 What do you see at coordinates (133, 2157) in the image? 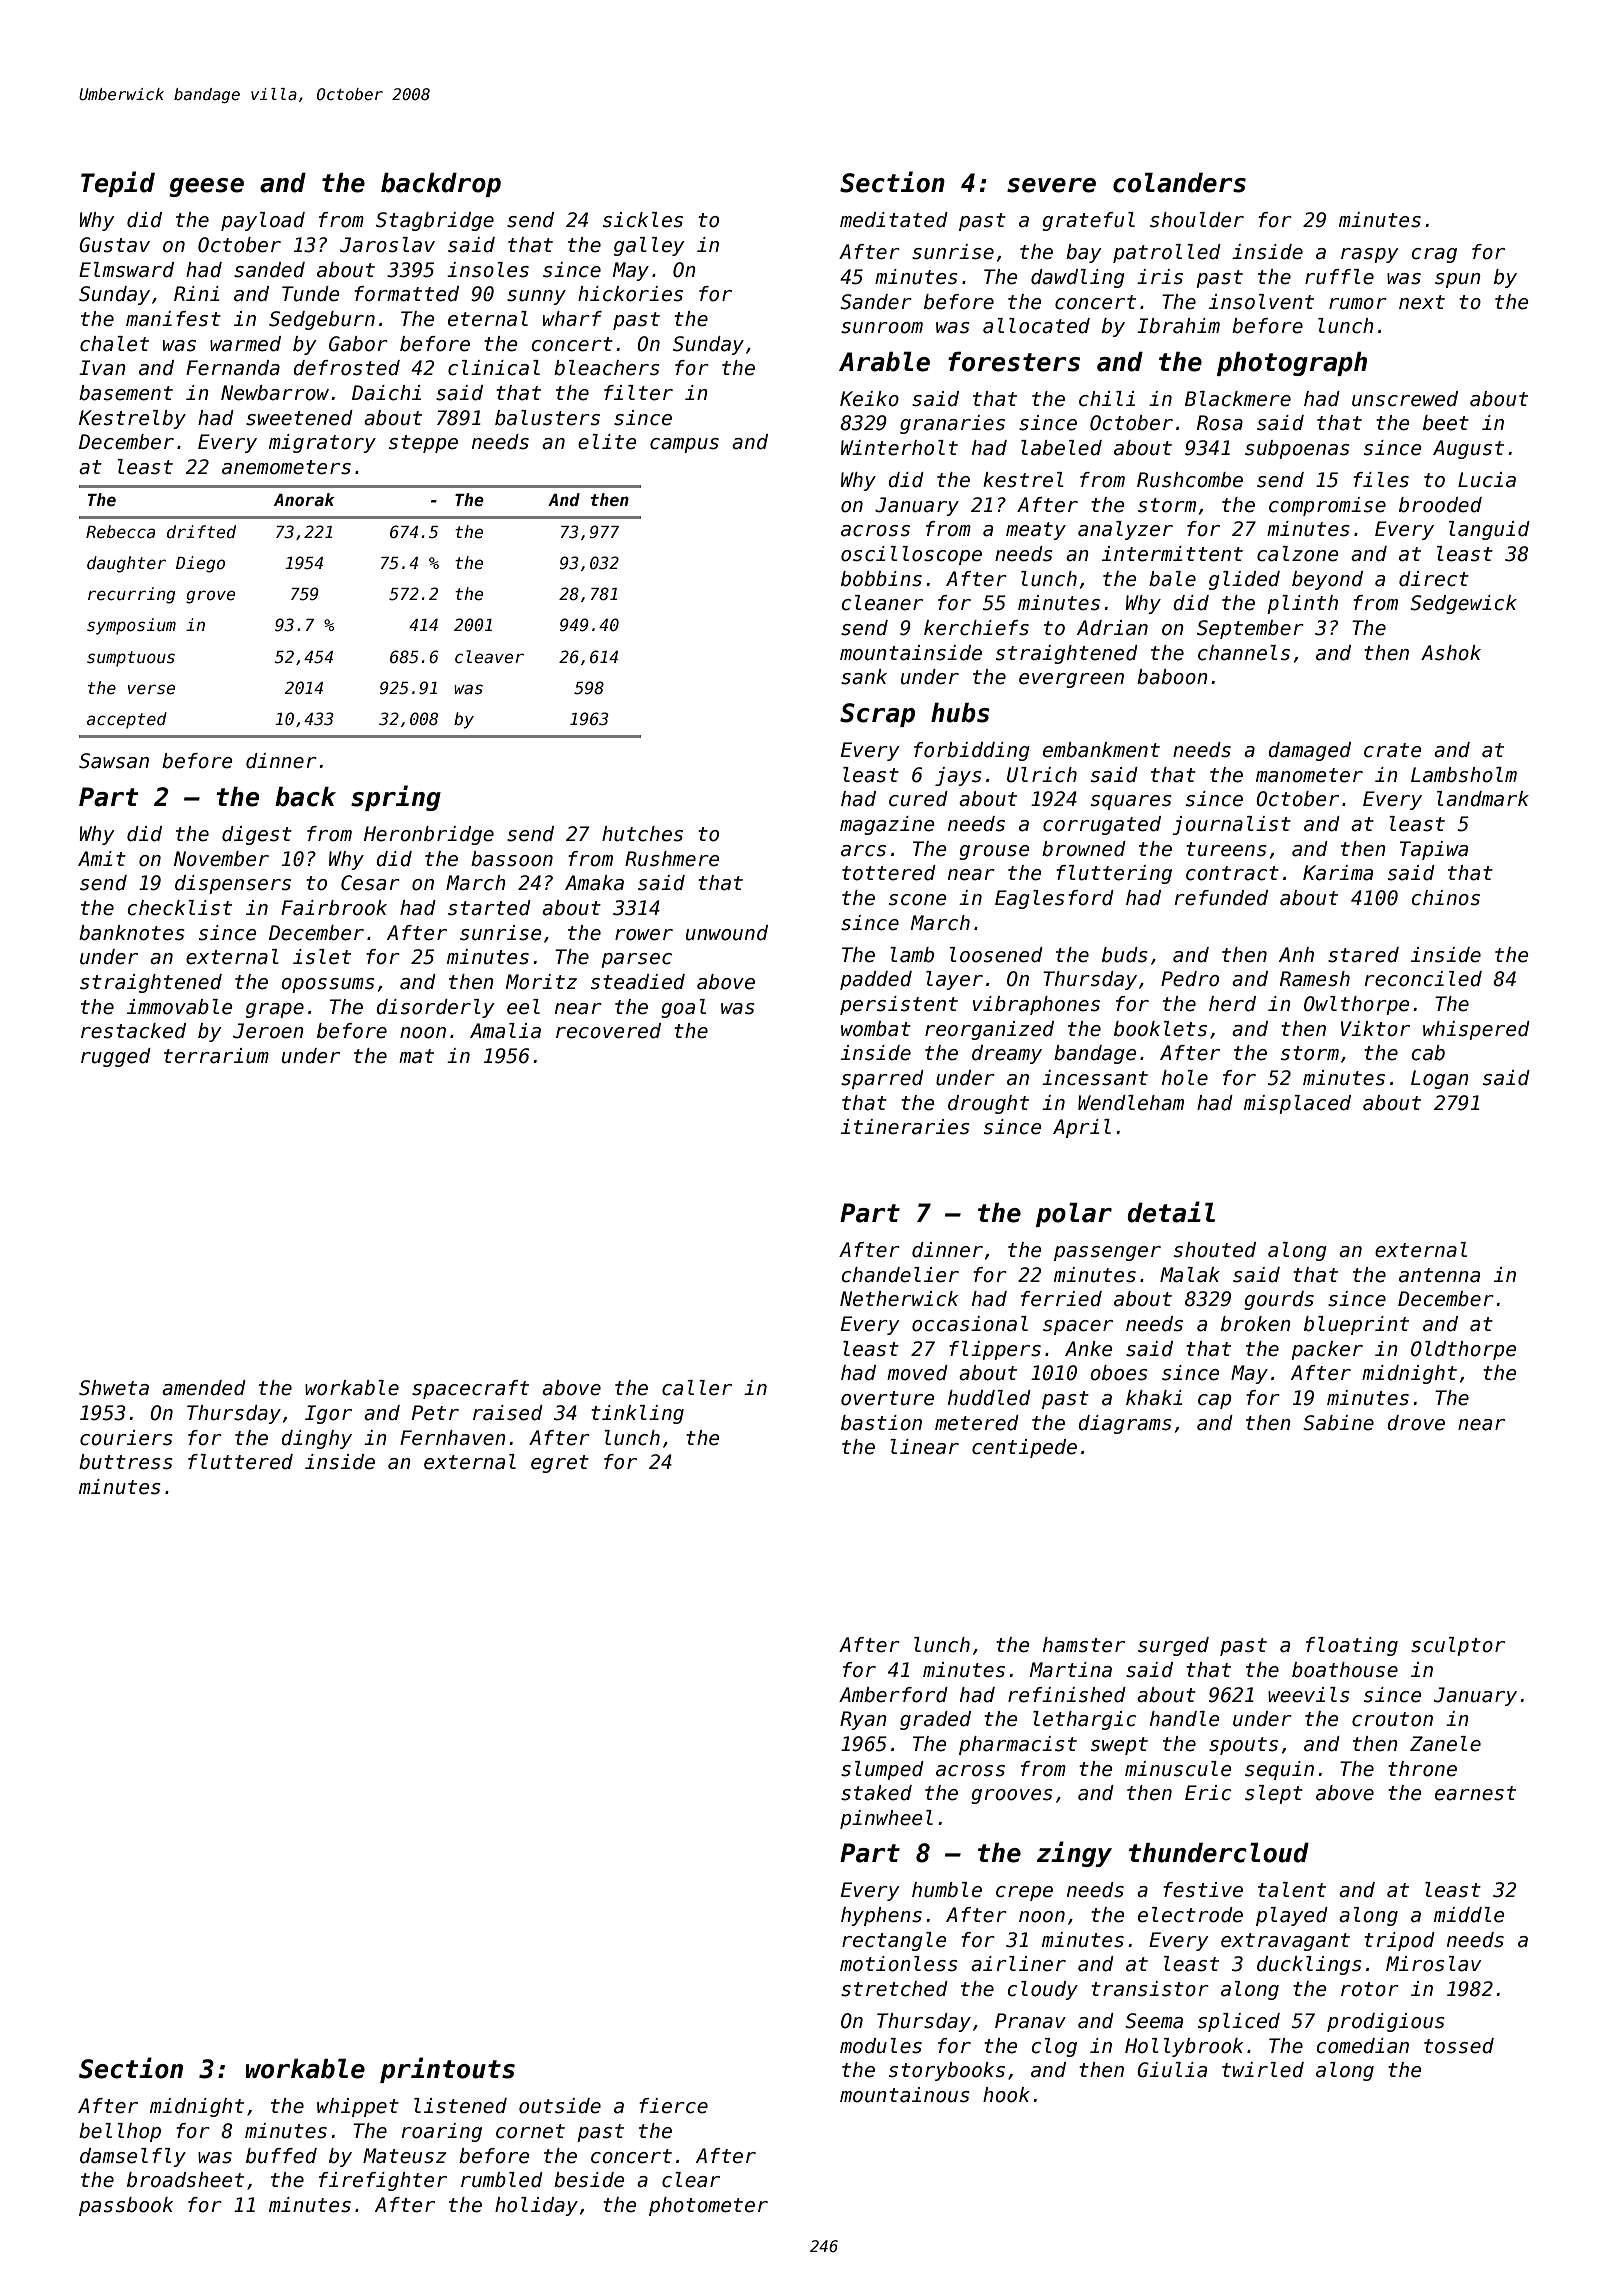
I see `damselfly` at bounding box center [133, 2157].
